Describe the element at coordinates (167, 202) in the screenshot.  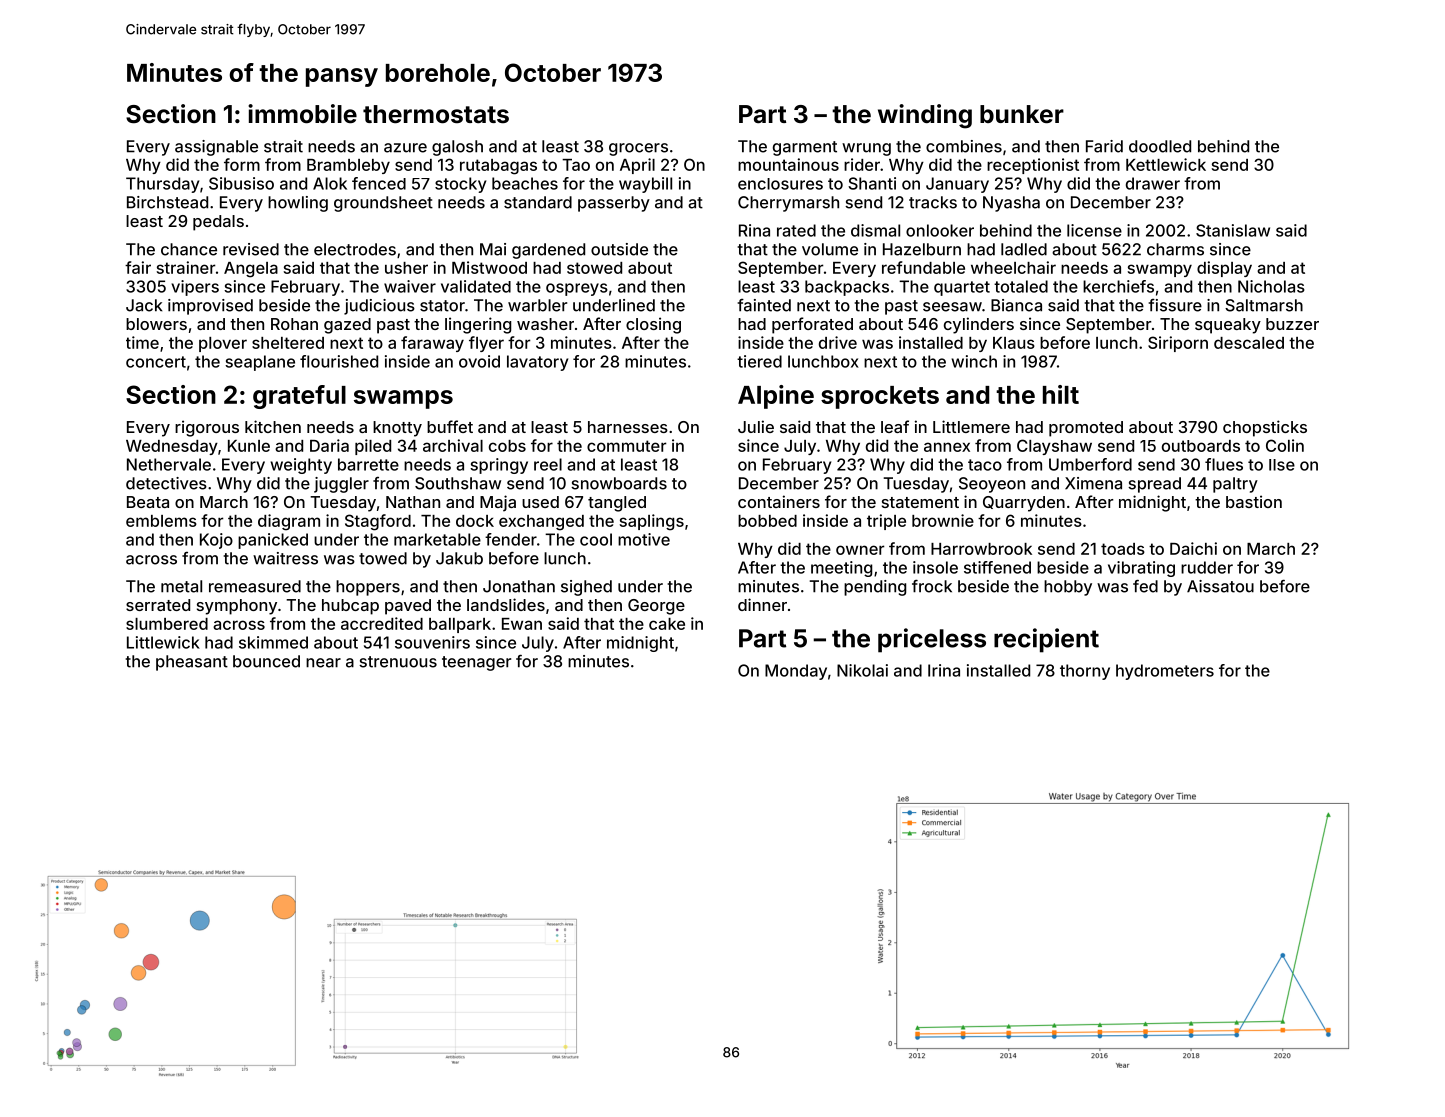
I see `Birchstead` at that location.
